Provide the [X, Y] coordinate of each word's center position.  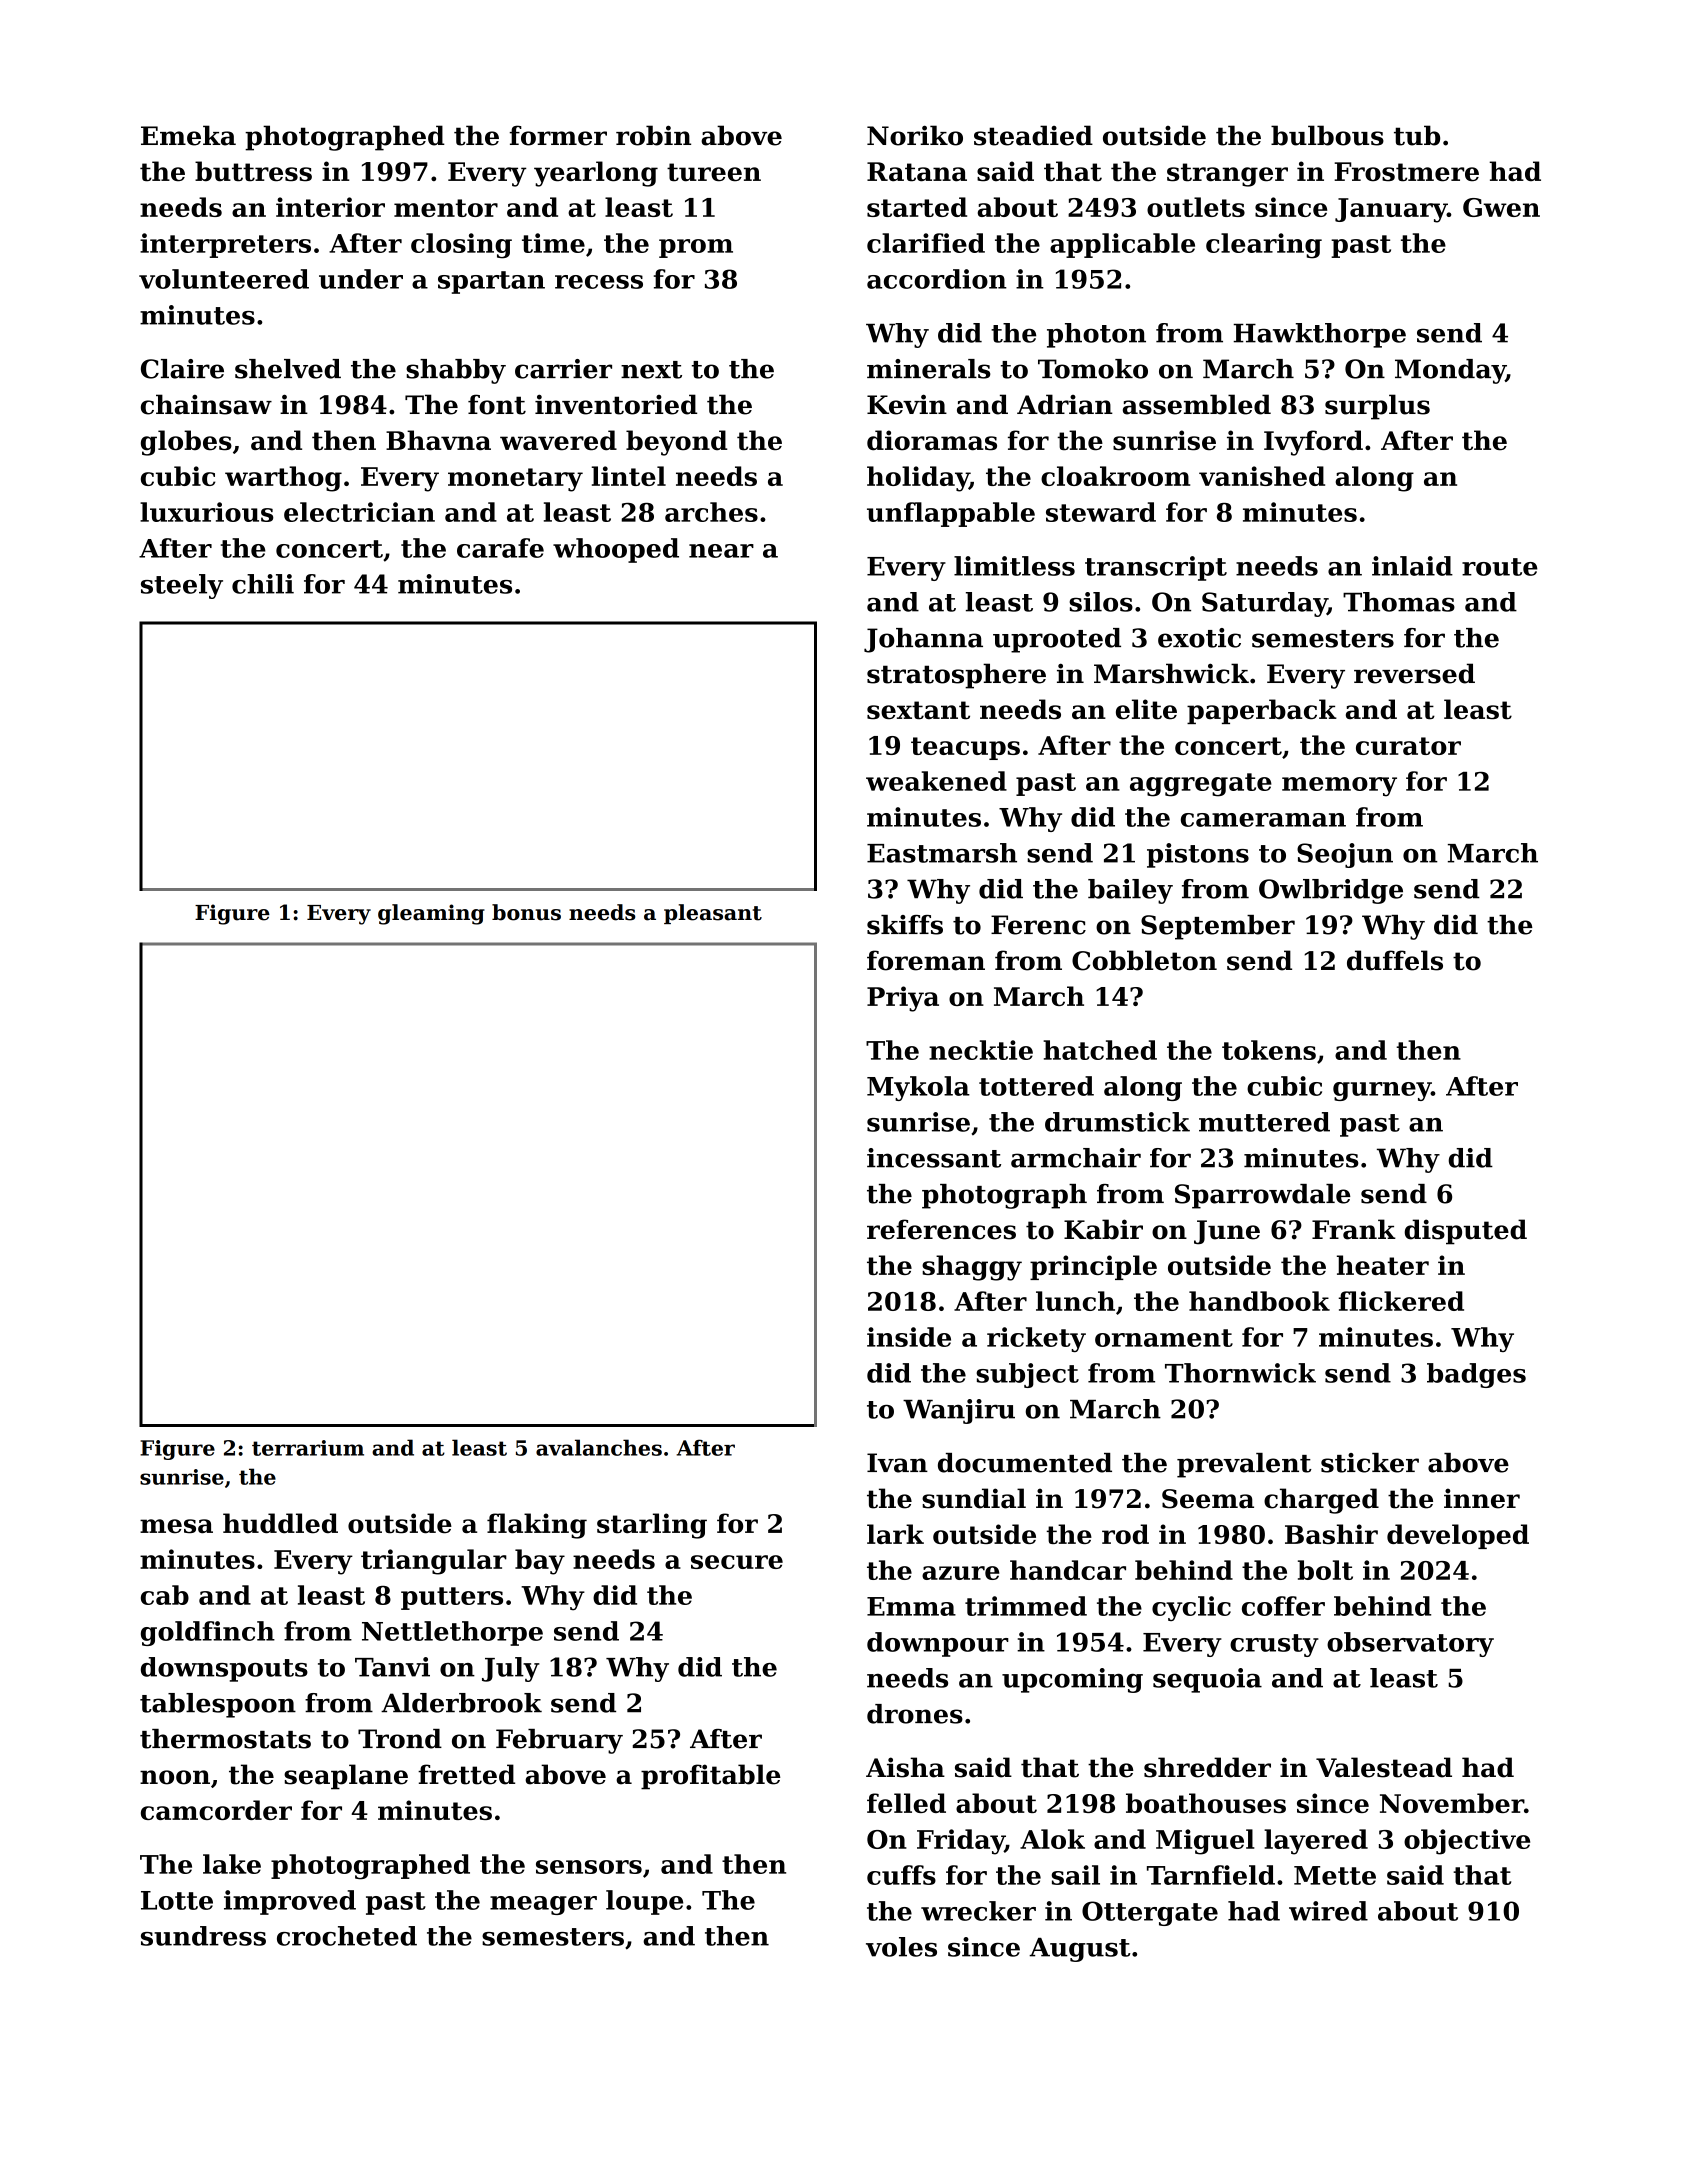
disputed [1465, 1232]
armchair [1076, 1158]
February [559, 1741]
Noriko [915, 135]
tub [1417, 135]
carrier [563, 369]
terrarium [308, 1448]
